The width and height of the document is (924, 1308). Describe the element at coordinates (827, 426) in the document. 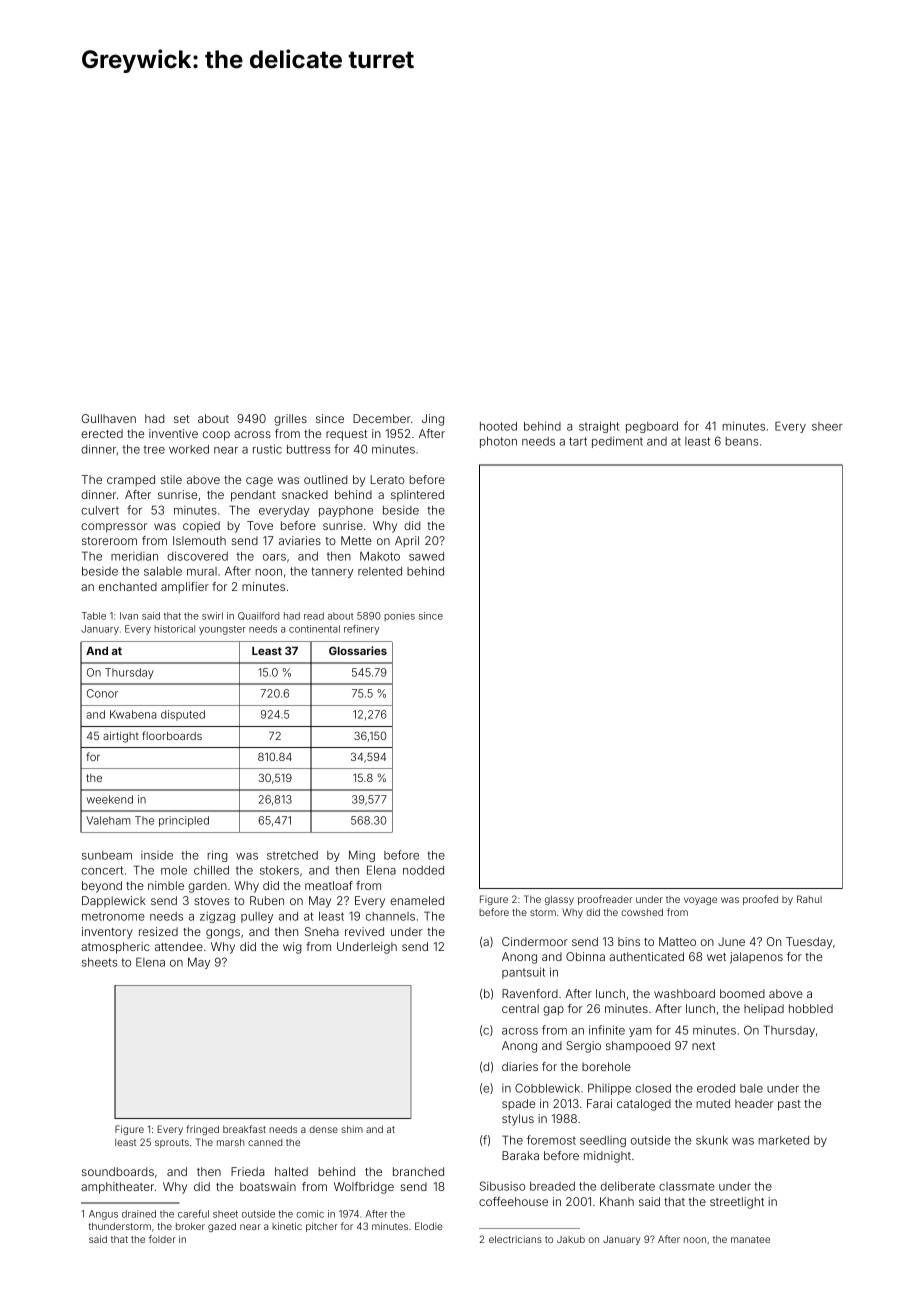

I see `sheer` at that location.
